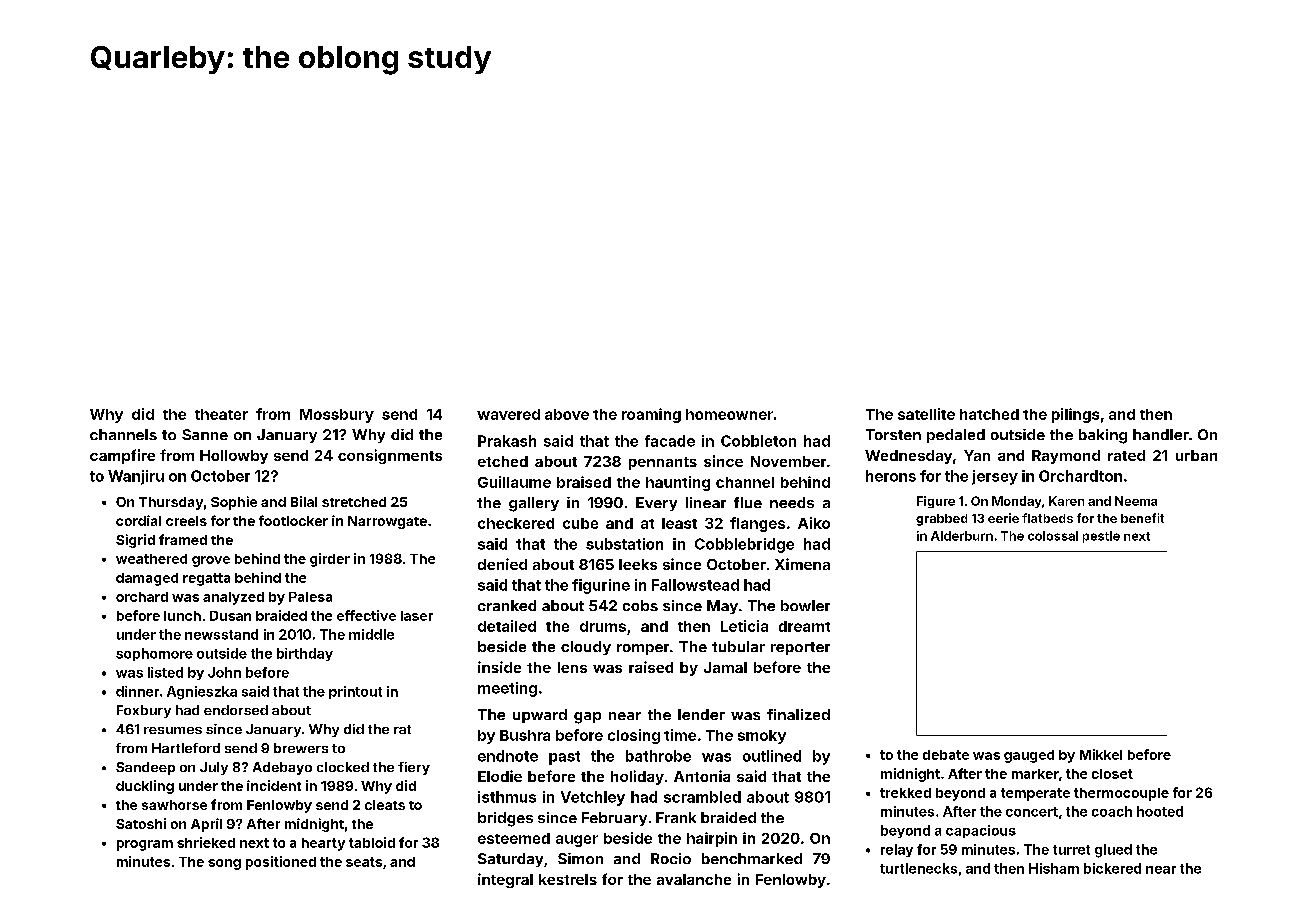 The height and width of the screenshot is (924, 1308). I want to click on Mossbury, so click(337, 416).
